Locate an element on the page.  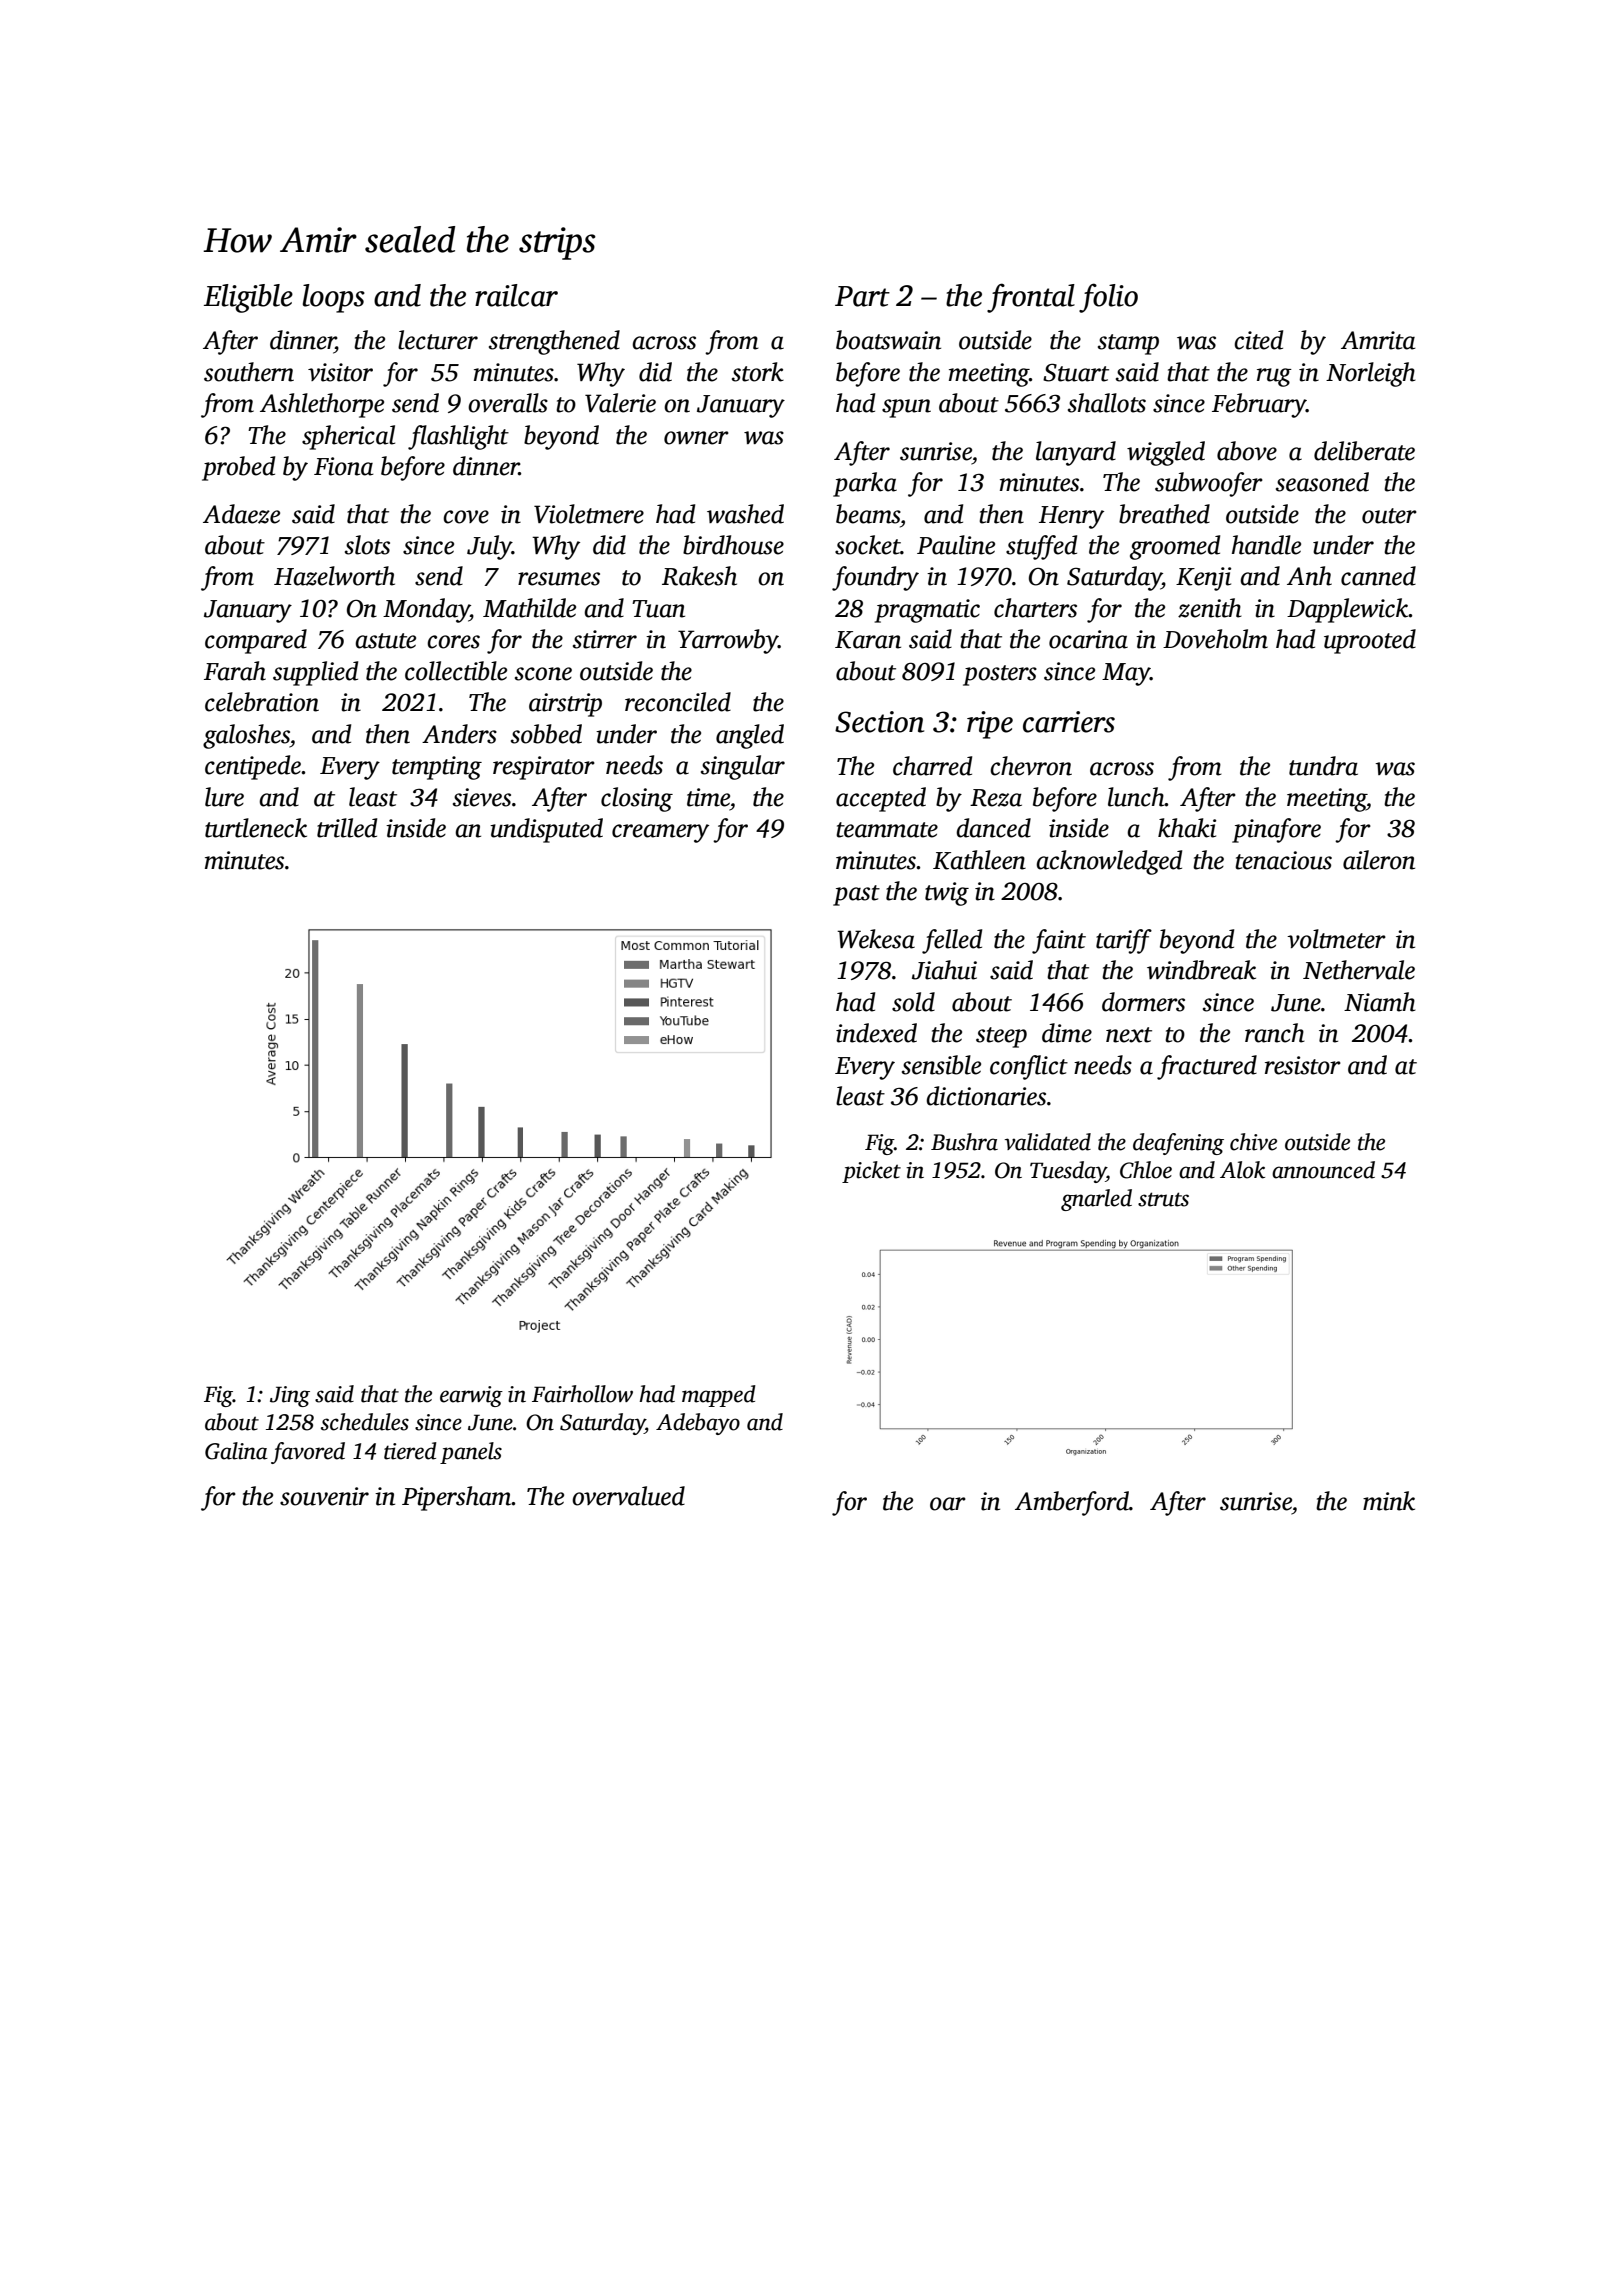
undisputed is located at coordinates (546, 830).
